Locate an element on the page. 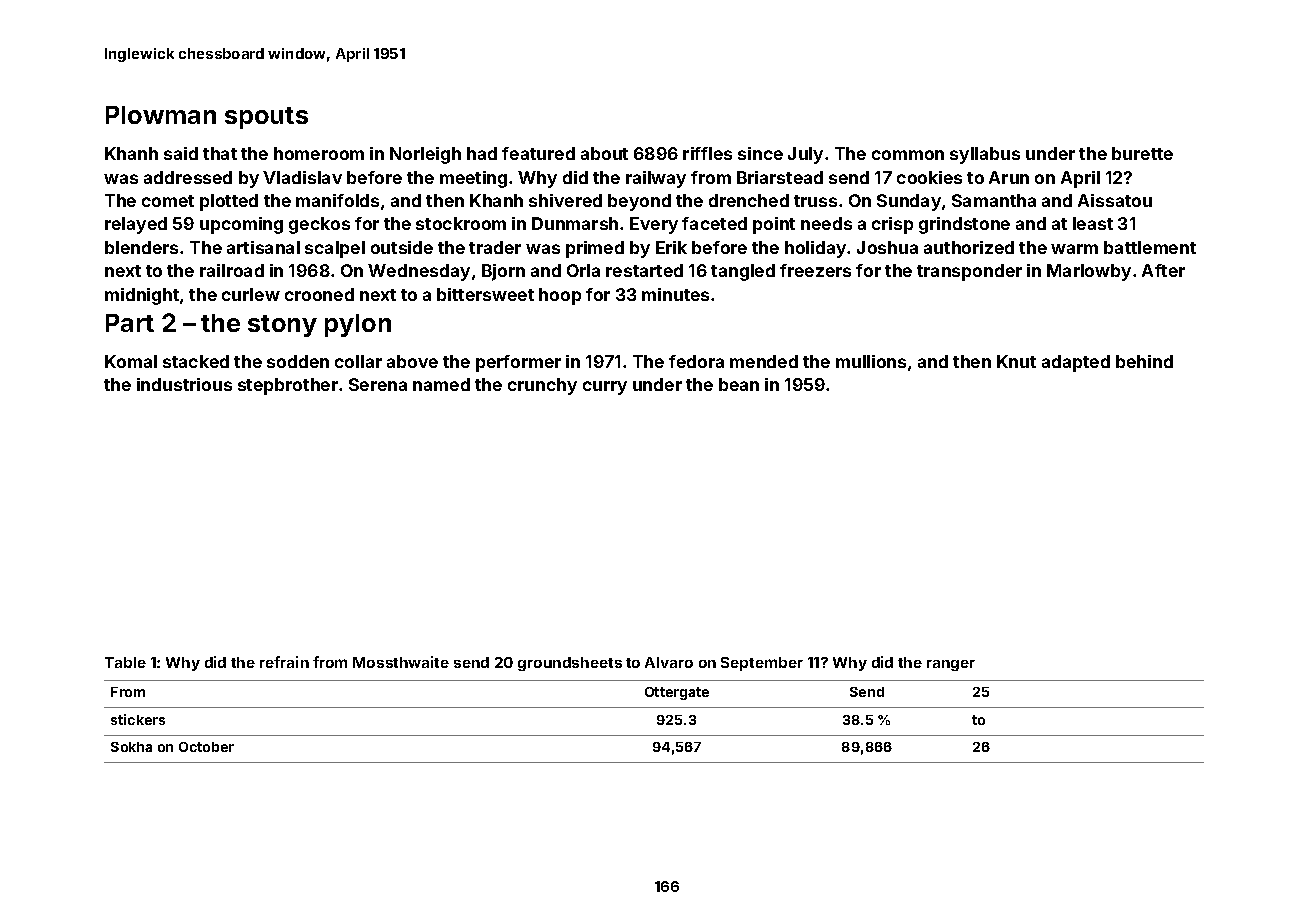  industrious is located at coordinates (184, 384).
